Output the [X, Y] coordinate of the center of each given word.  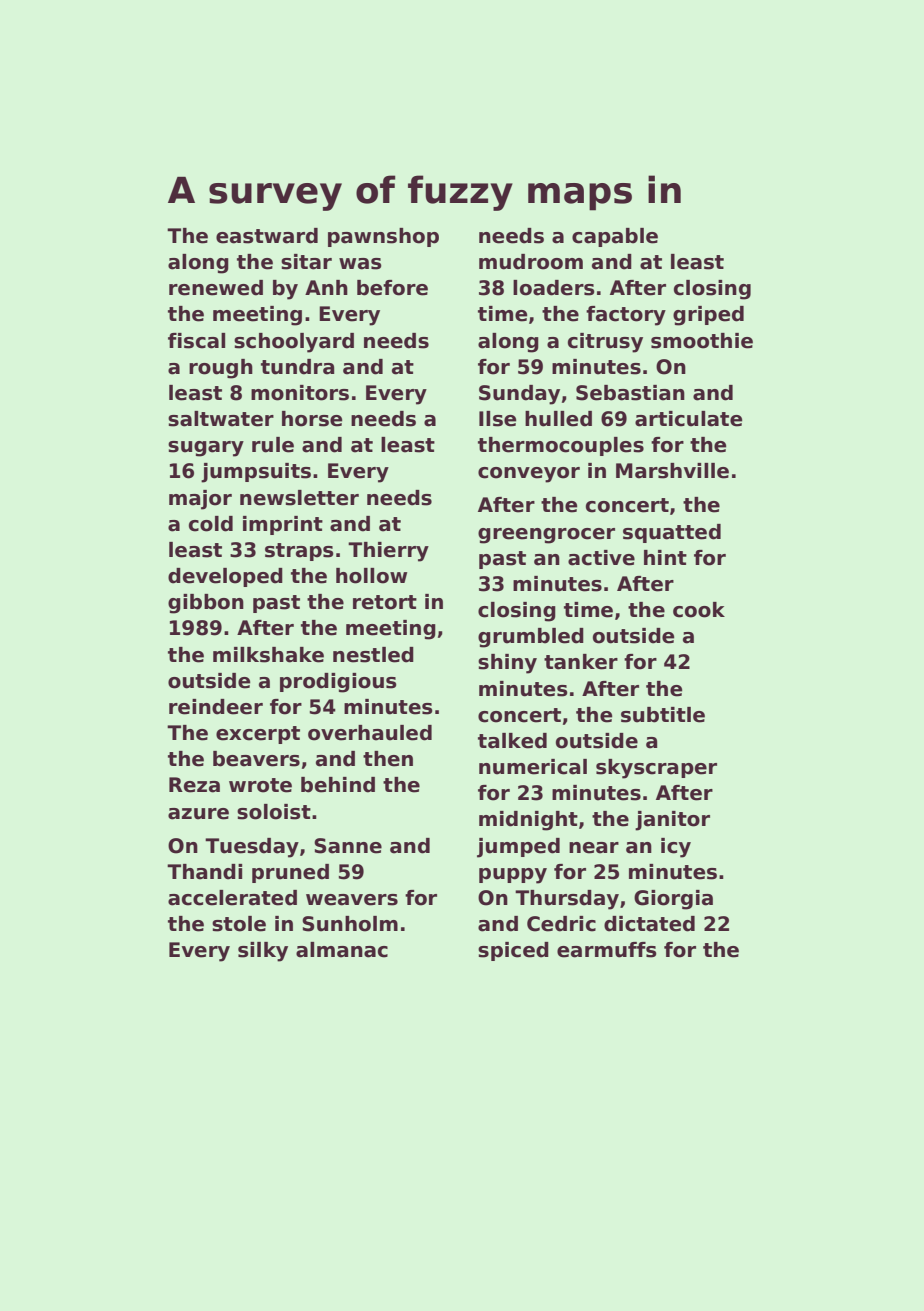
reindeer [216, 707]
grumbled [531, 638]
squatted [672, 533]
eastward [267, 236]
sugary [206, 449]
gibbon [206, 604]
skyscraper [656, 769]
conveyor [529, 475]
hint [665, 557]
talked [512, 741]
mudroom [531, 262]
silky [263, 952]
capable [615, 237]
